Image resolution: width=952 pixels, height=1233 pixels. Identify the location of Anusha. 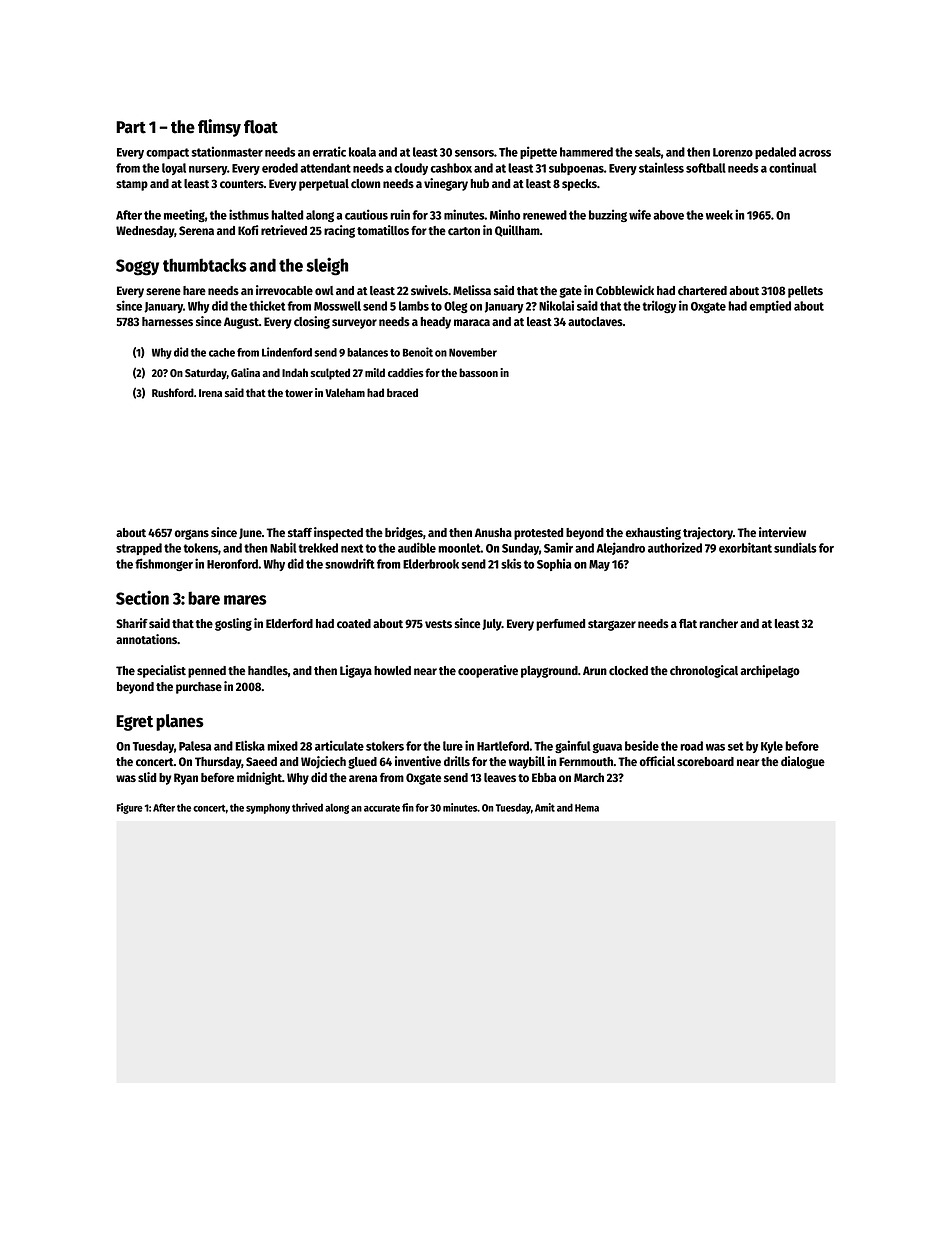
(493, 532).
